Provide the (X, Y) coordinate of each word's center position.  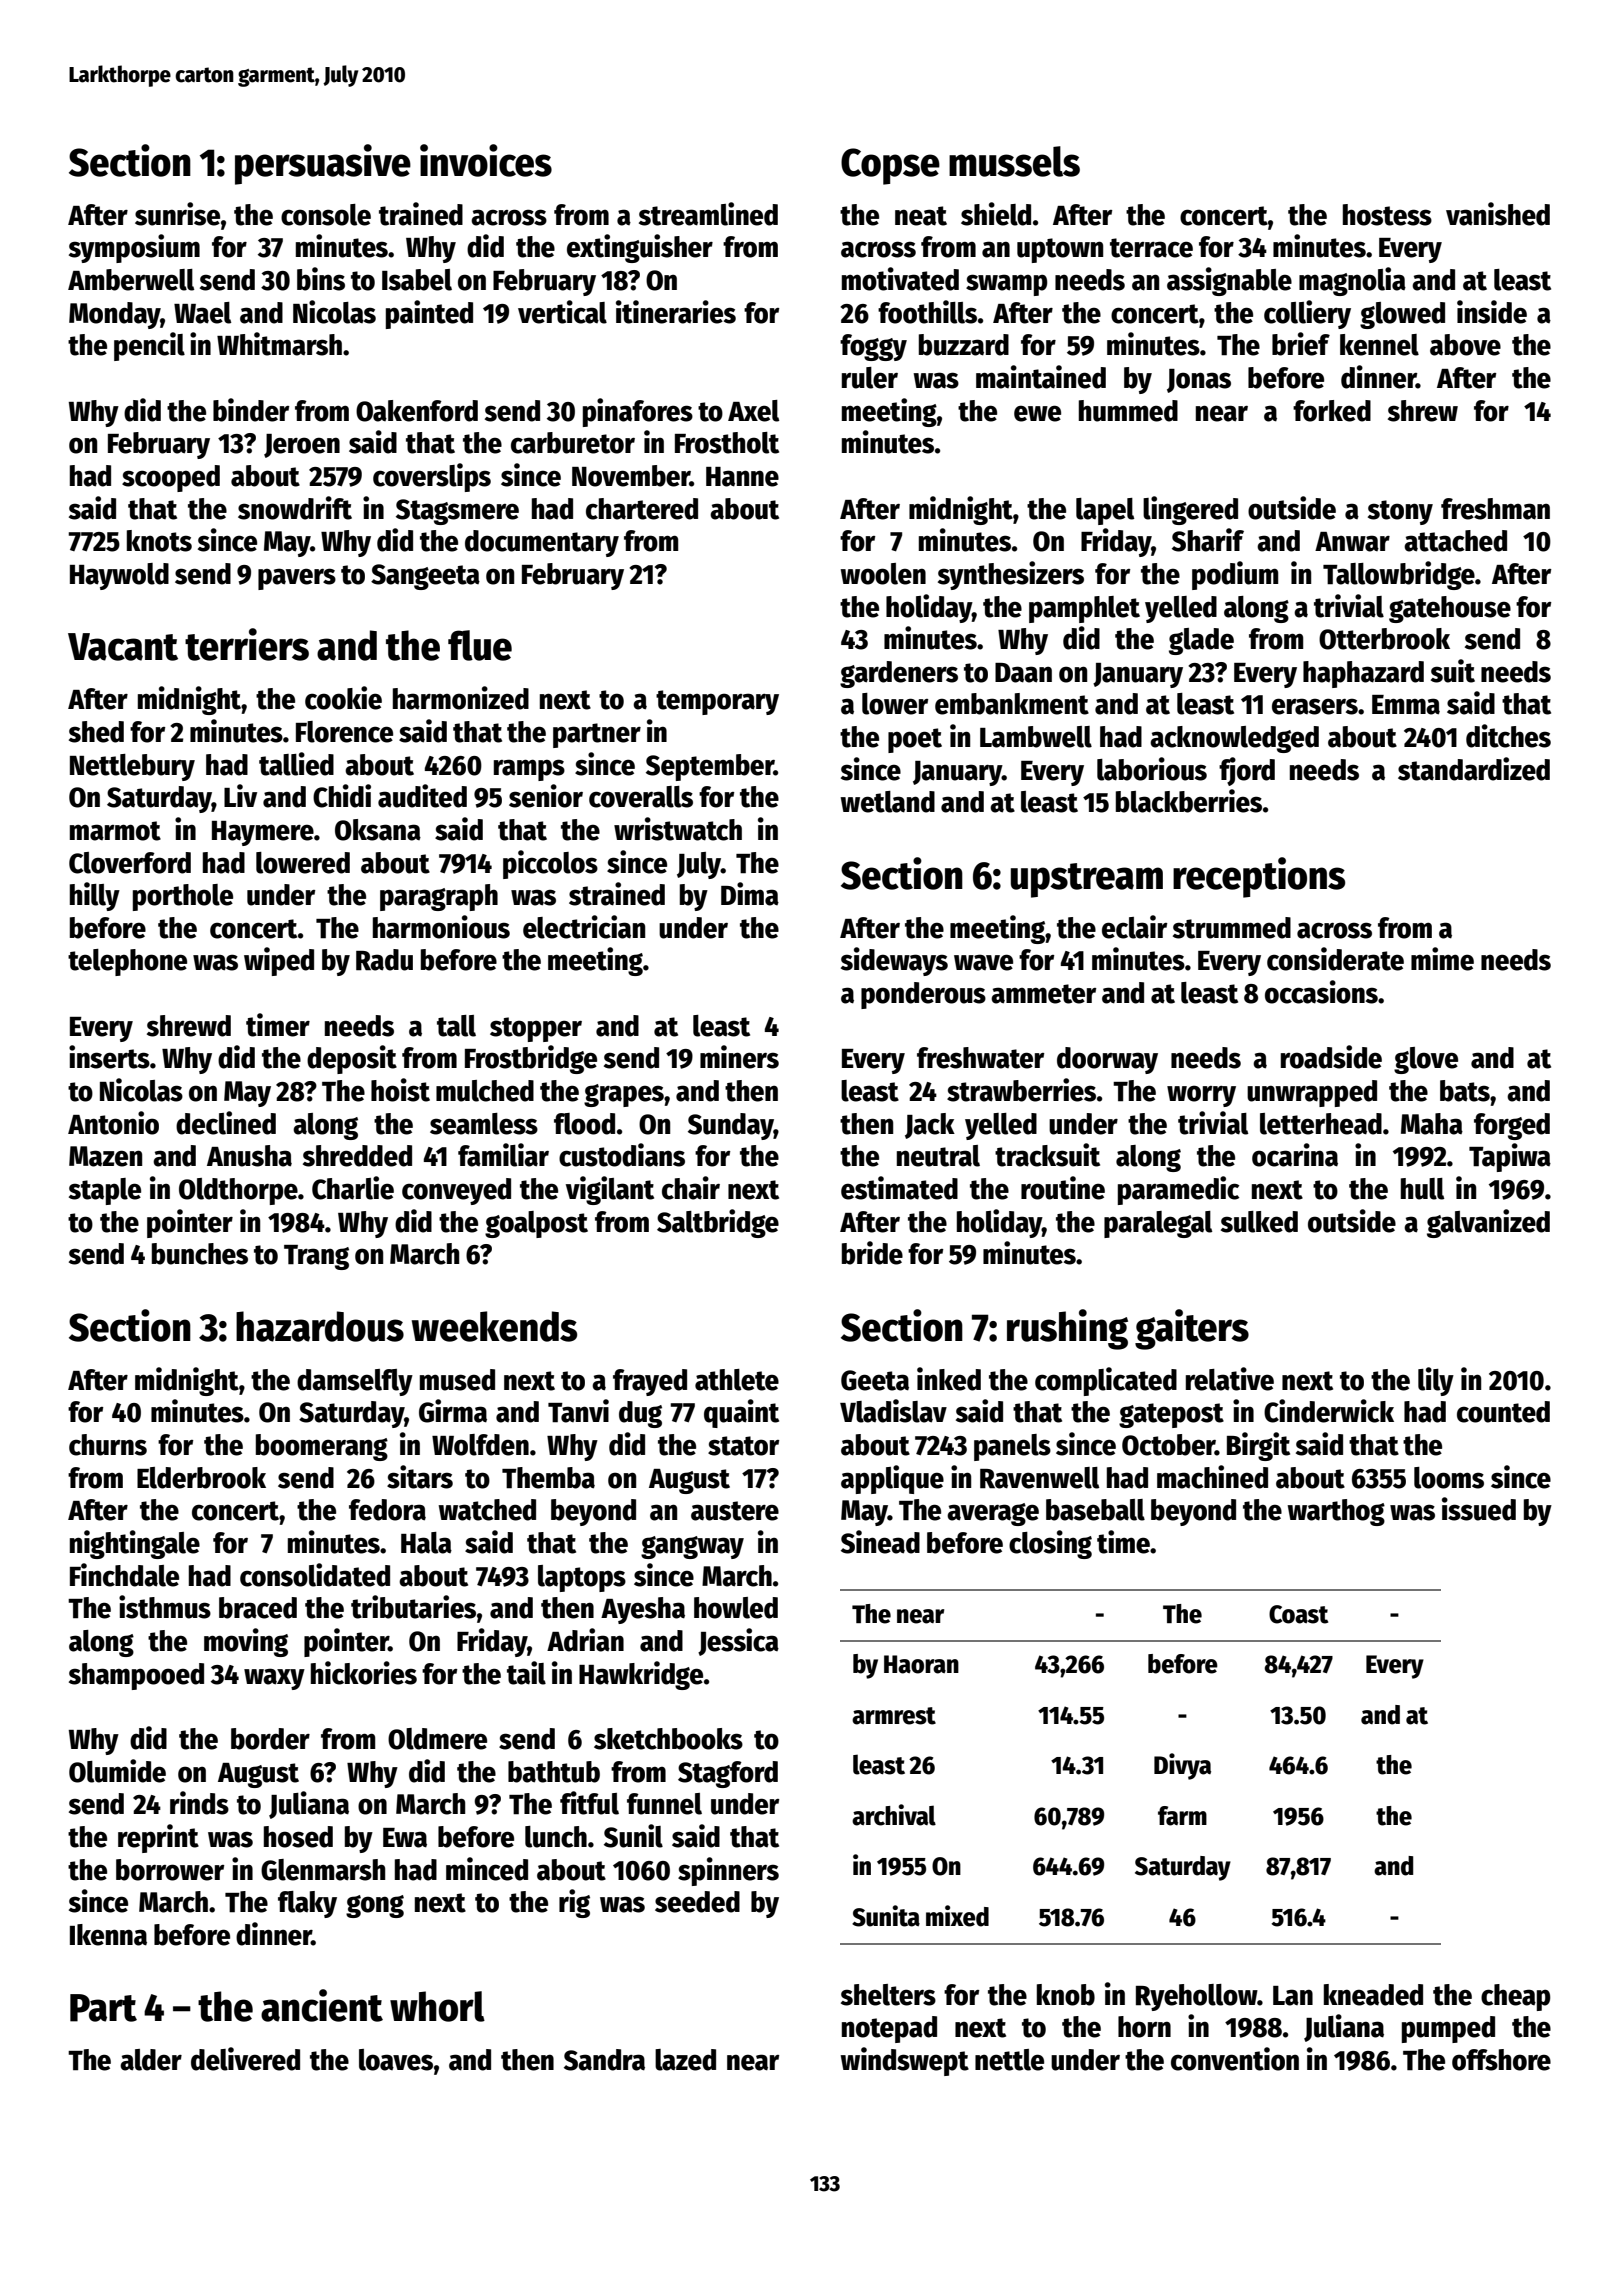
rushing (1067, 1329)
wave (983, 962)
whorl (437, 2006)
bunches (200, 1254)
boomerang (322, 1447)
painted (429, 314)
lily (1436, 1381)
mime (1442, 959)
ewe (1037, 413)
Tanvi (578, 1411)
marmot (115, 831)
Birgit (1258, 1446)
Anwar (1352, 542)
